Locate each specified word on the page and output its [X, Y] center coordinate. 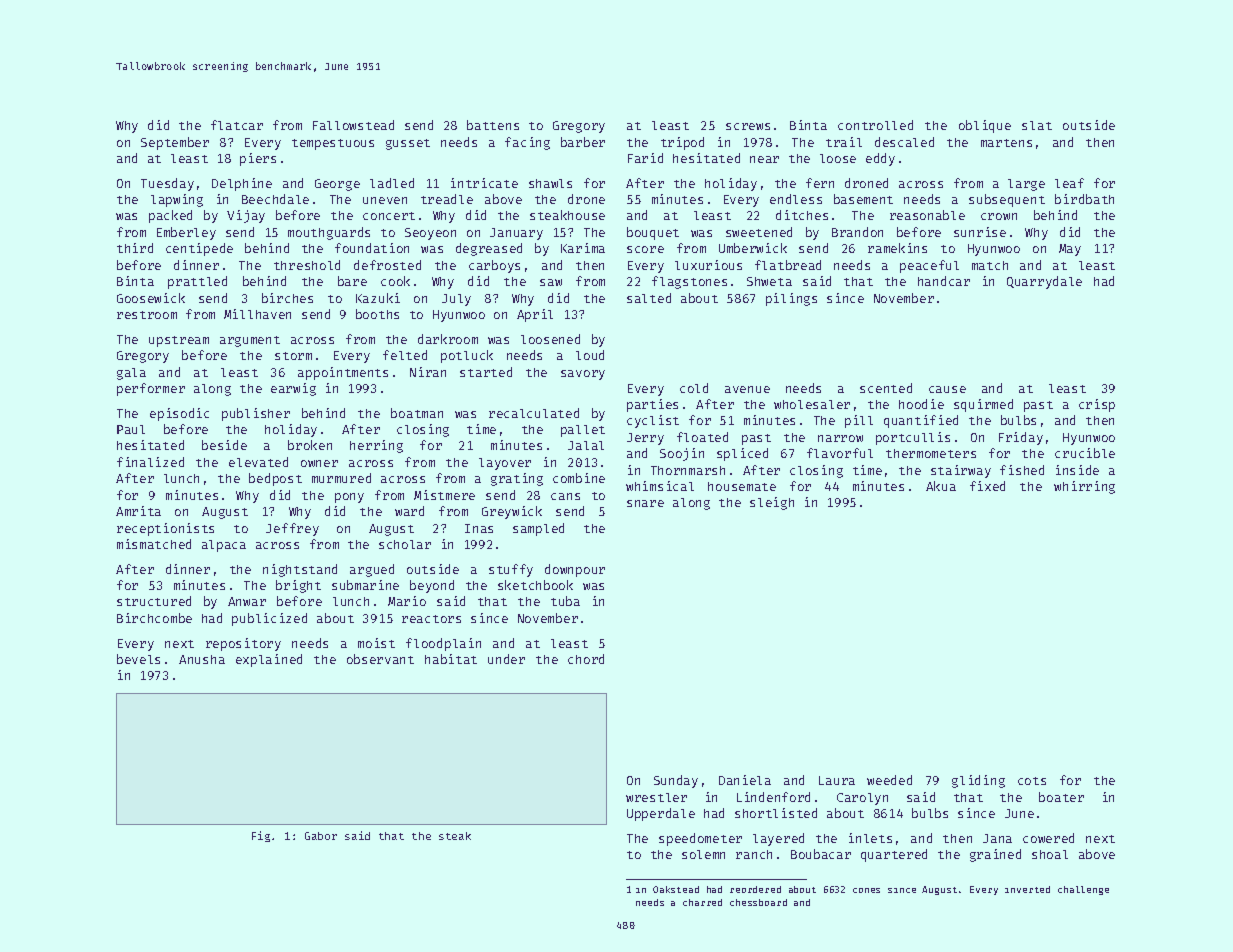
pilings [791, 299]
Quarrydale [1044, 282]
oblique [985, 126]
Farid [645, 158]
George [337, 185]
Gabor [321, 836]
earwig [293, 389]
